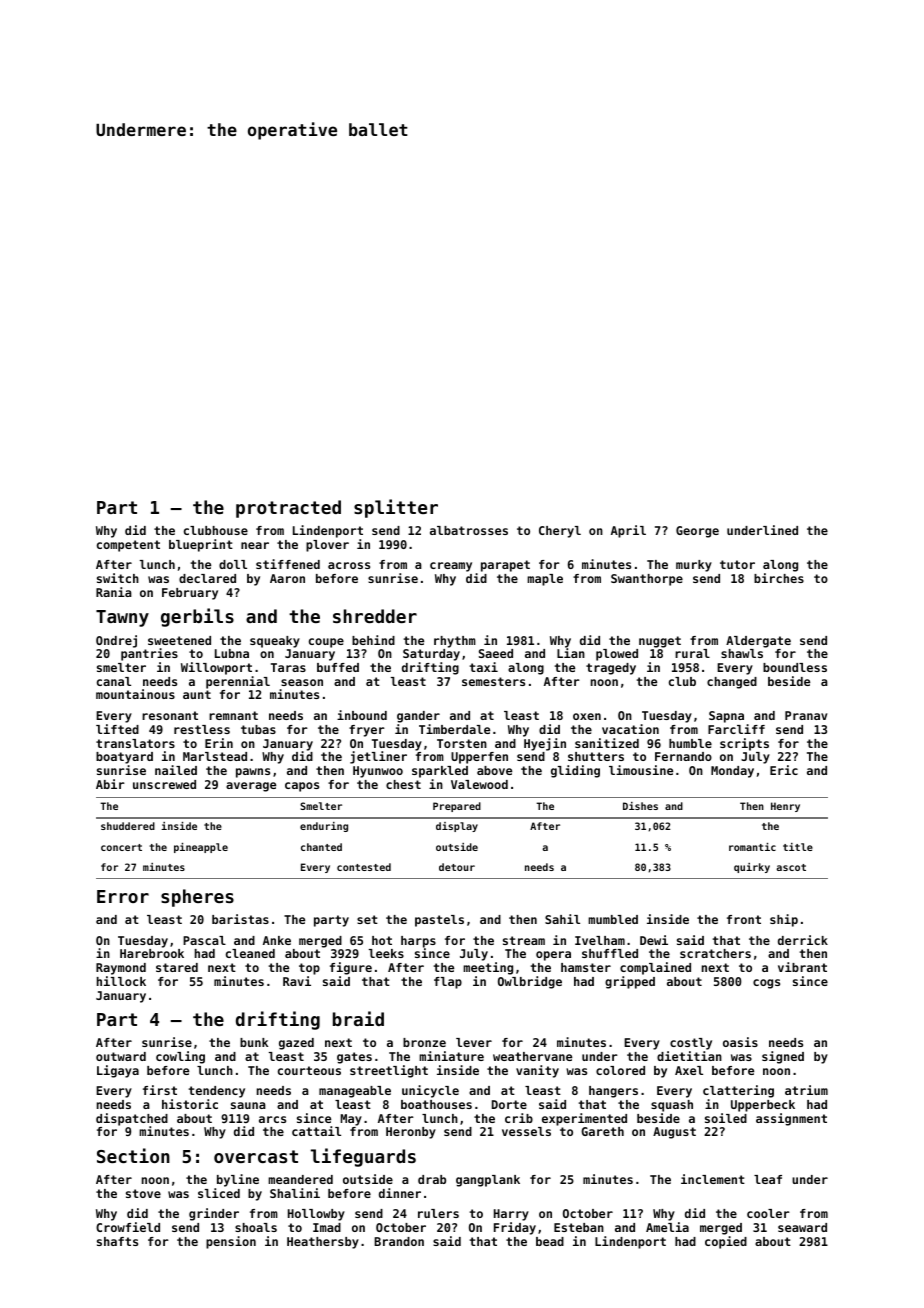 Image resolution: width=924 pixels, height=1308 pixels. I want to click on shafts, so click(117, 1241).
